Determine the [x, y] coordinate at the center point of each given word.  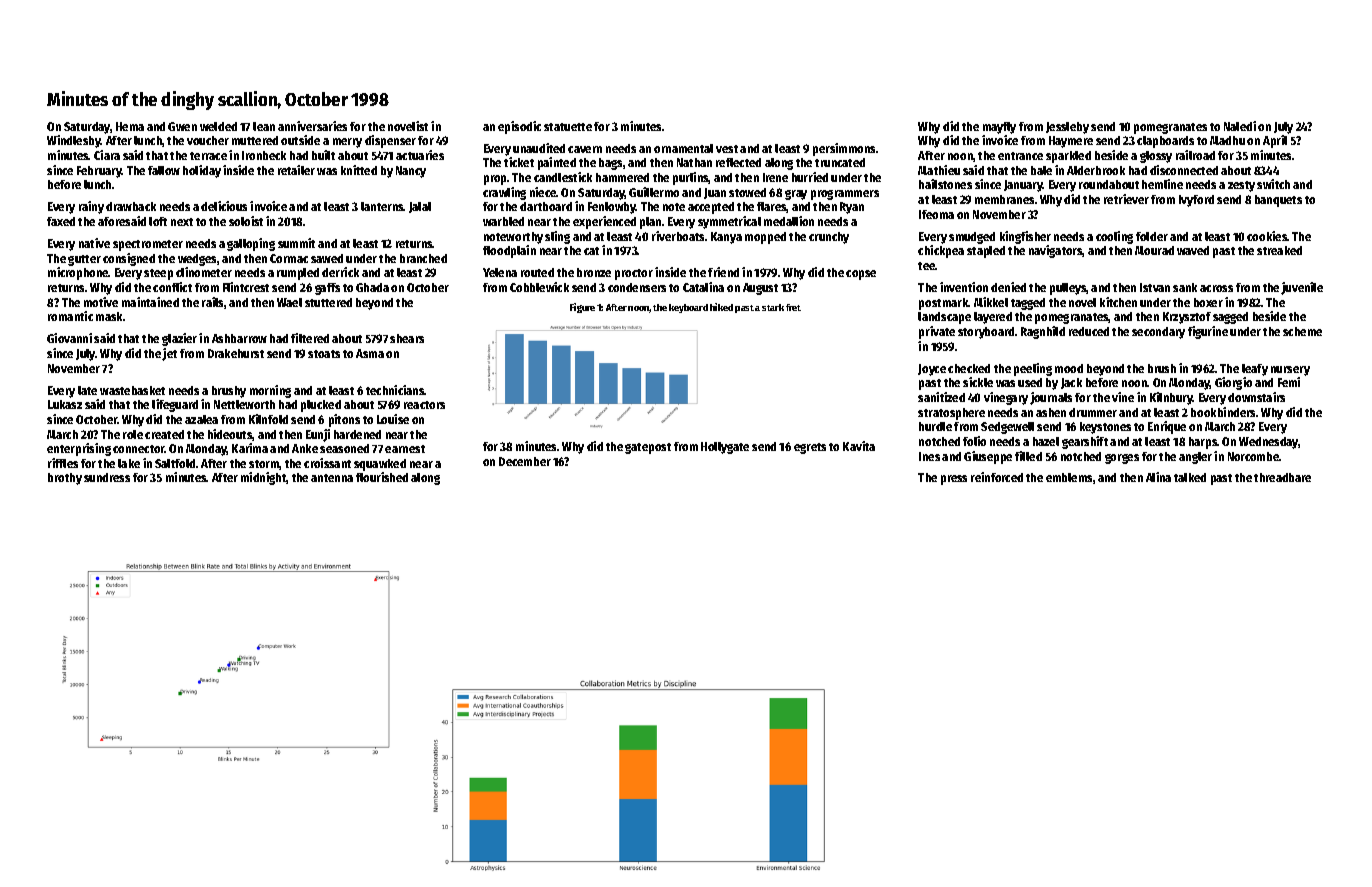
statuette [568, 127]
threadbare [1282, 477]
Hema [130, 126]
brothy [65, 479]
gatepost [648, 448]
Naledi [1240, 126]
